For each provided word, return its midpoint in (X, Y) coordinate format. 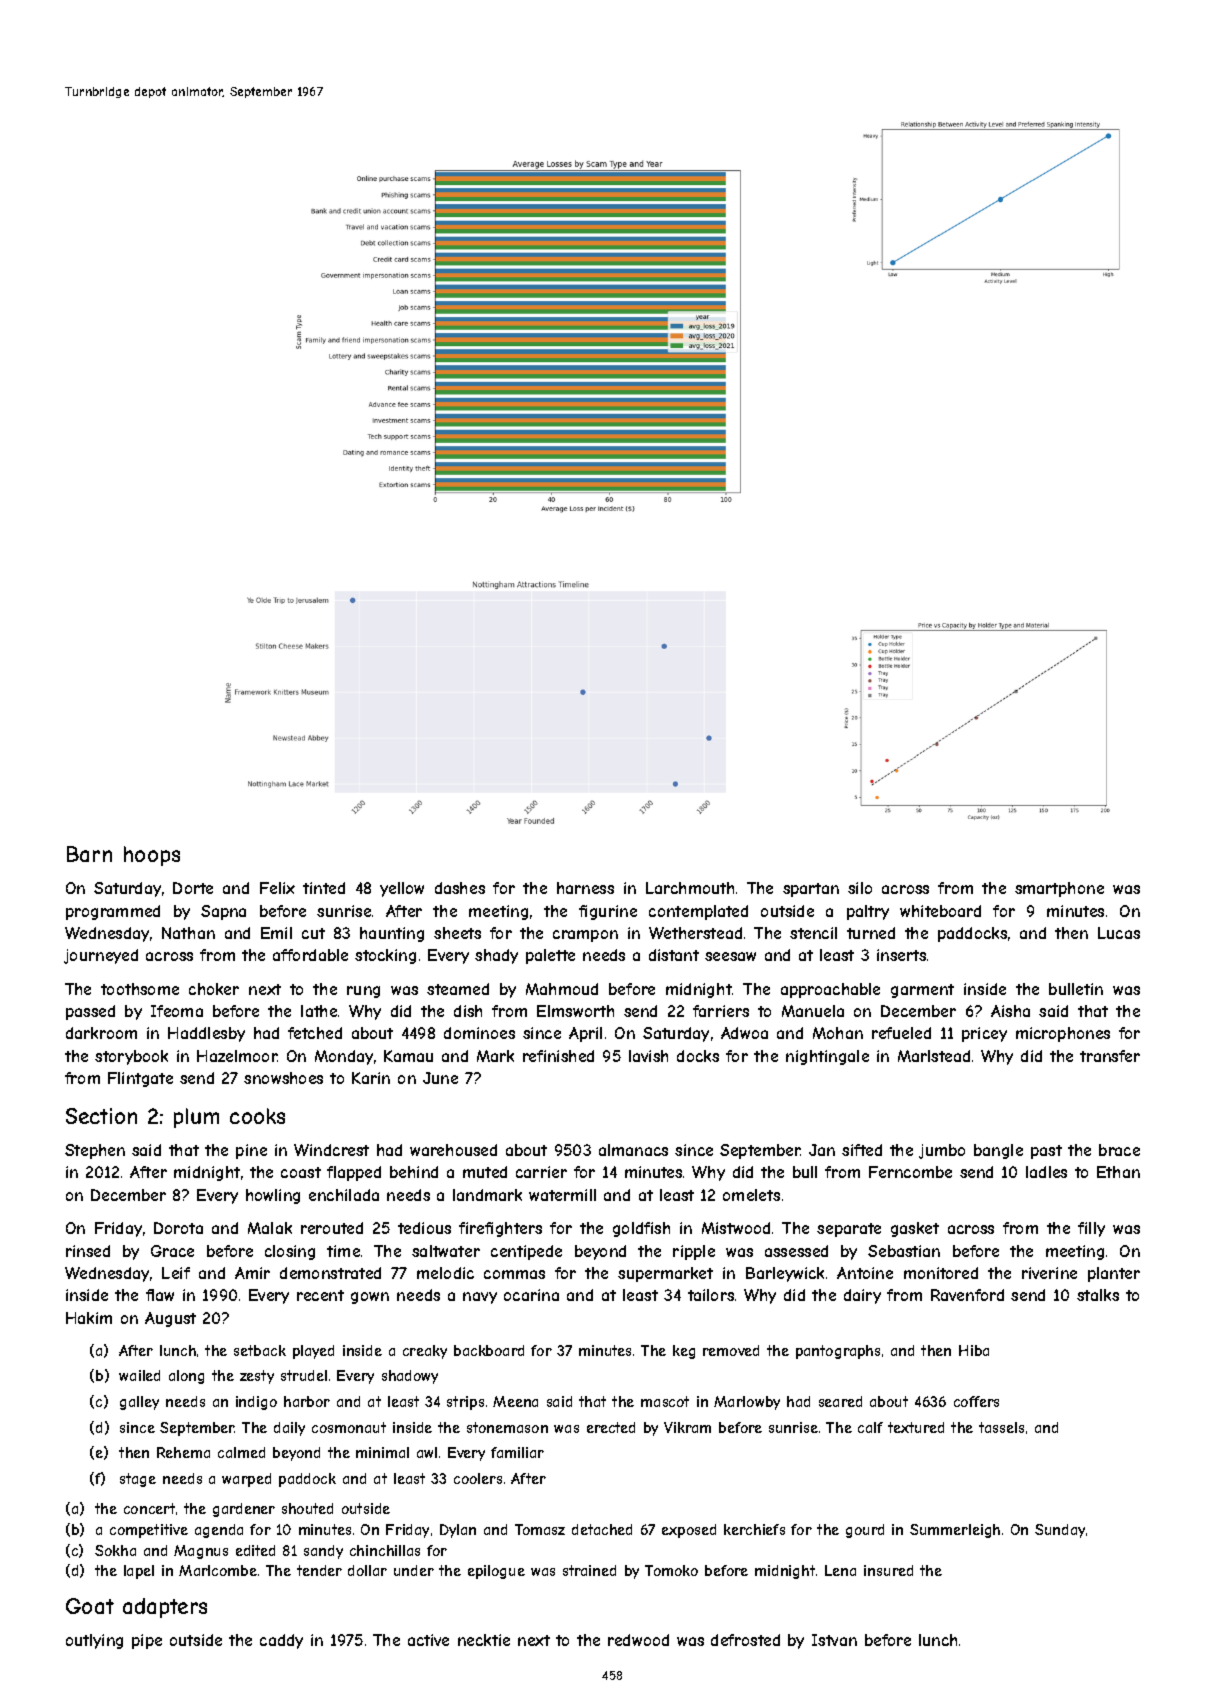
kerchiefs (754, 1529)
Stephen (95, 1151)
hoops (152, 856)
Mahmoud (562, 989)
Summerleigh (955, 1531)
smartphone (1059, 889)
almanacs (633, 1150)
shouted (307, 1508)
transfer (1110, 1056)
